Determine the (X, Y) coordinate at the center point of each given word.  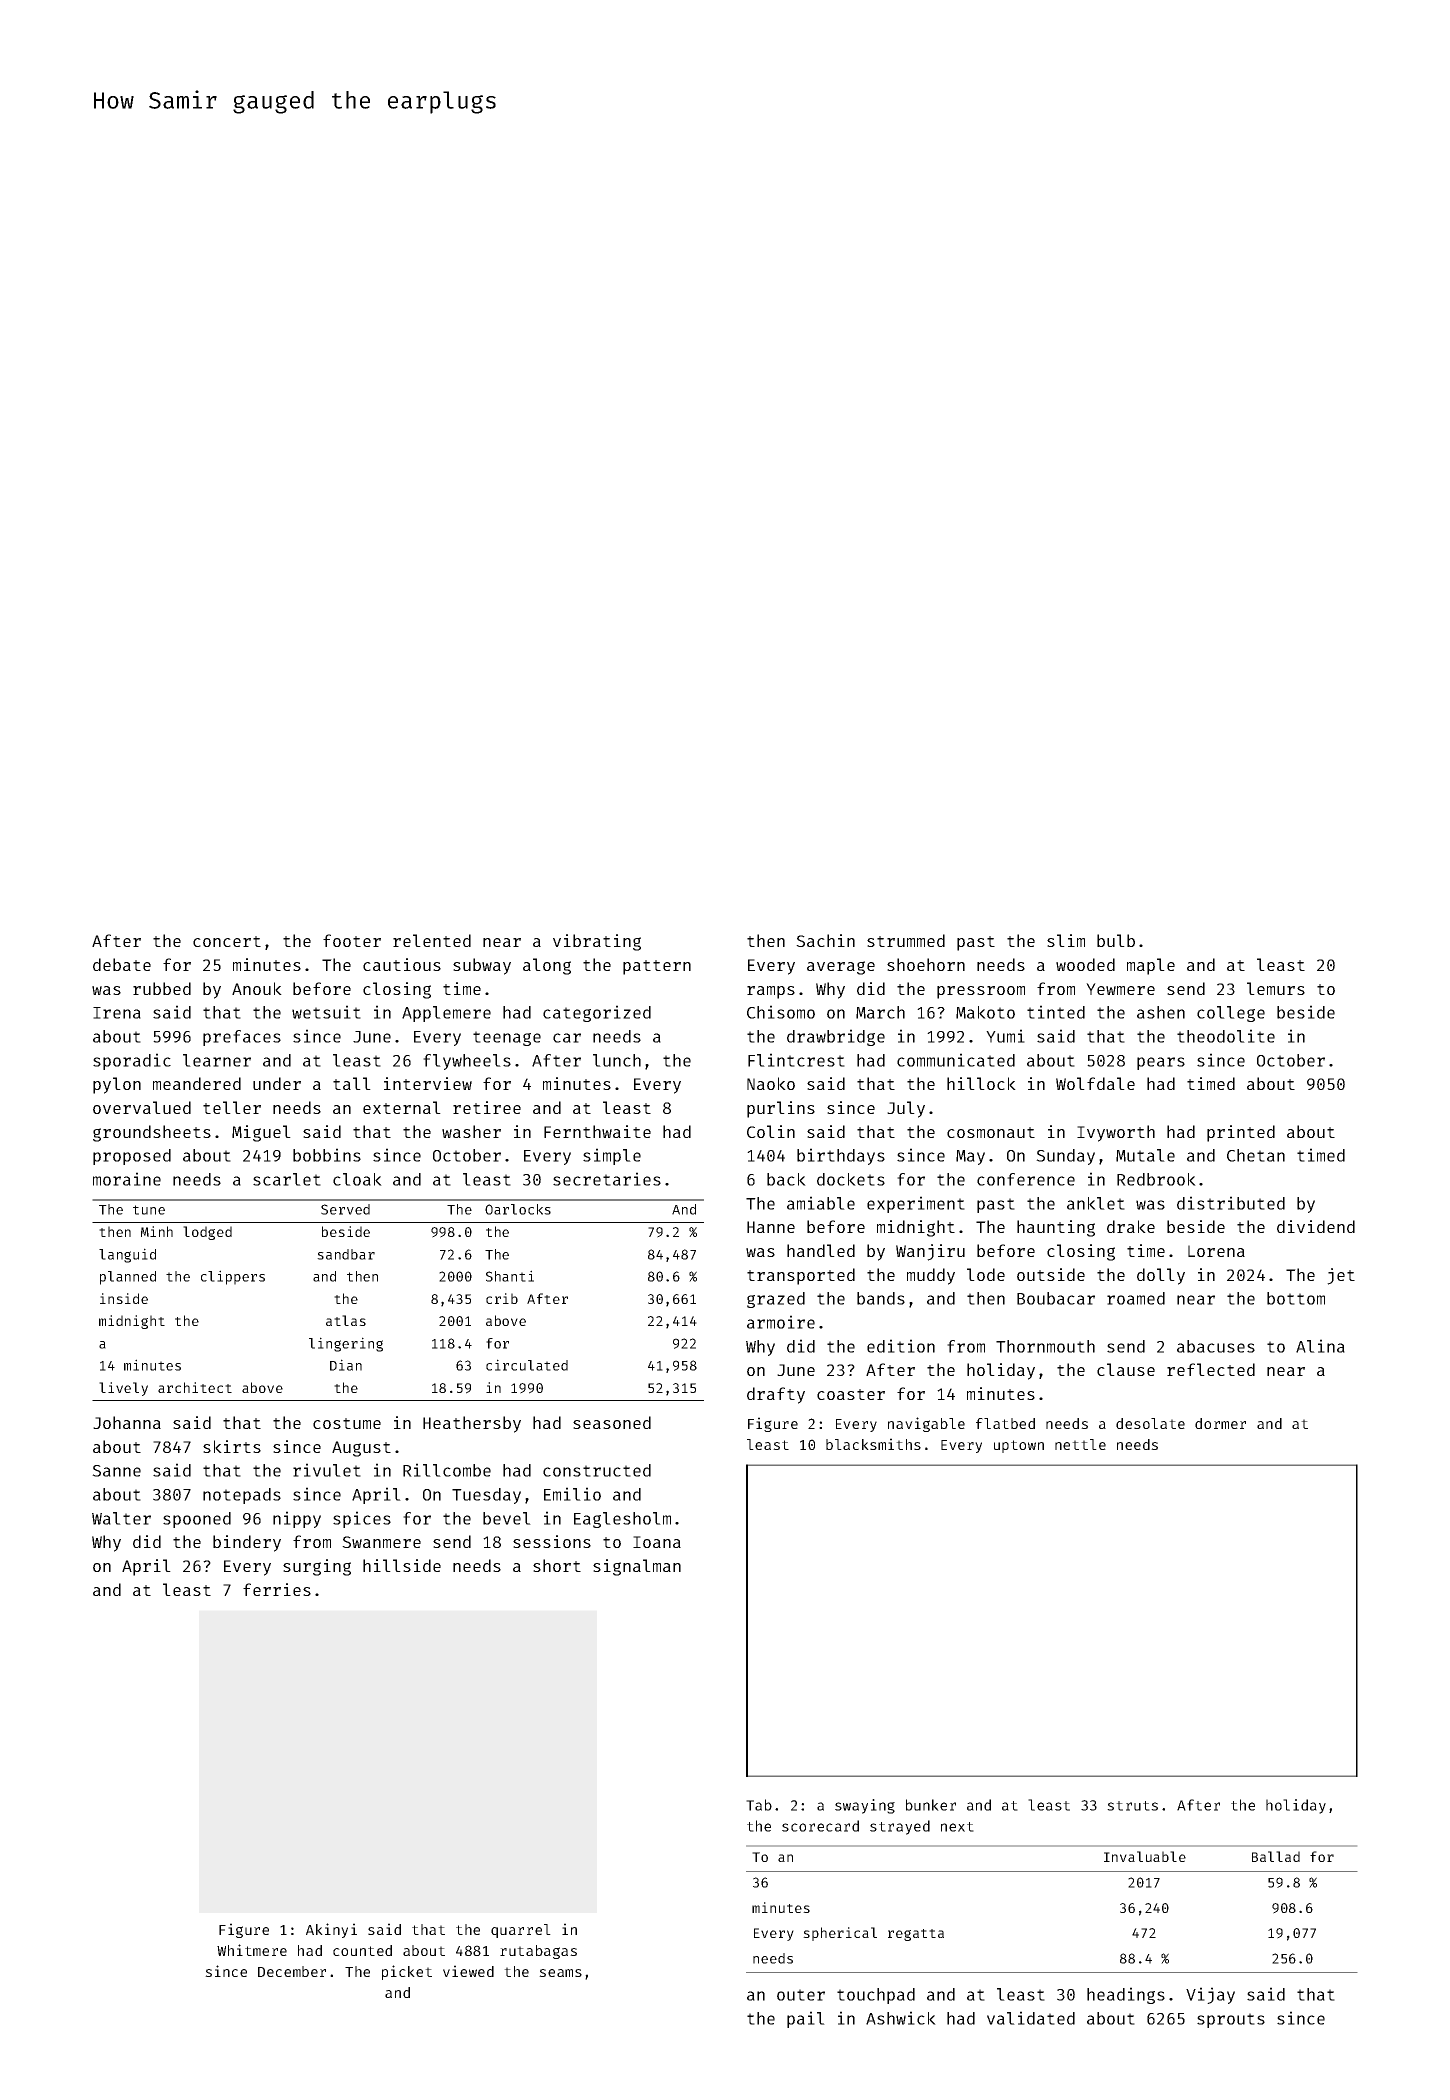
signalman (637, 1567)
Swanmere (381, 1542)
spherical (840, 1934)
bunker (931, 1805)
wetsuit (326, 1012)
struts (1132, 1806)
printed (1241, 1133)
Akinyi (331, 1930)
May (970, 1157)
